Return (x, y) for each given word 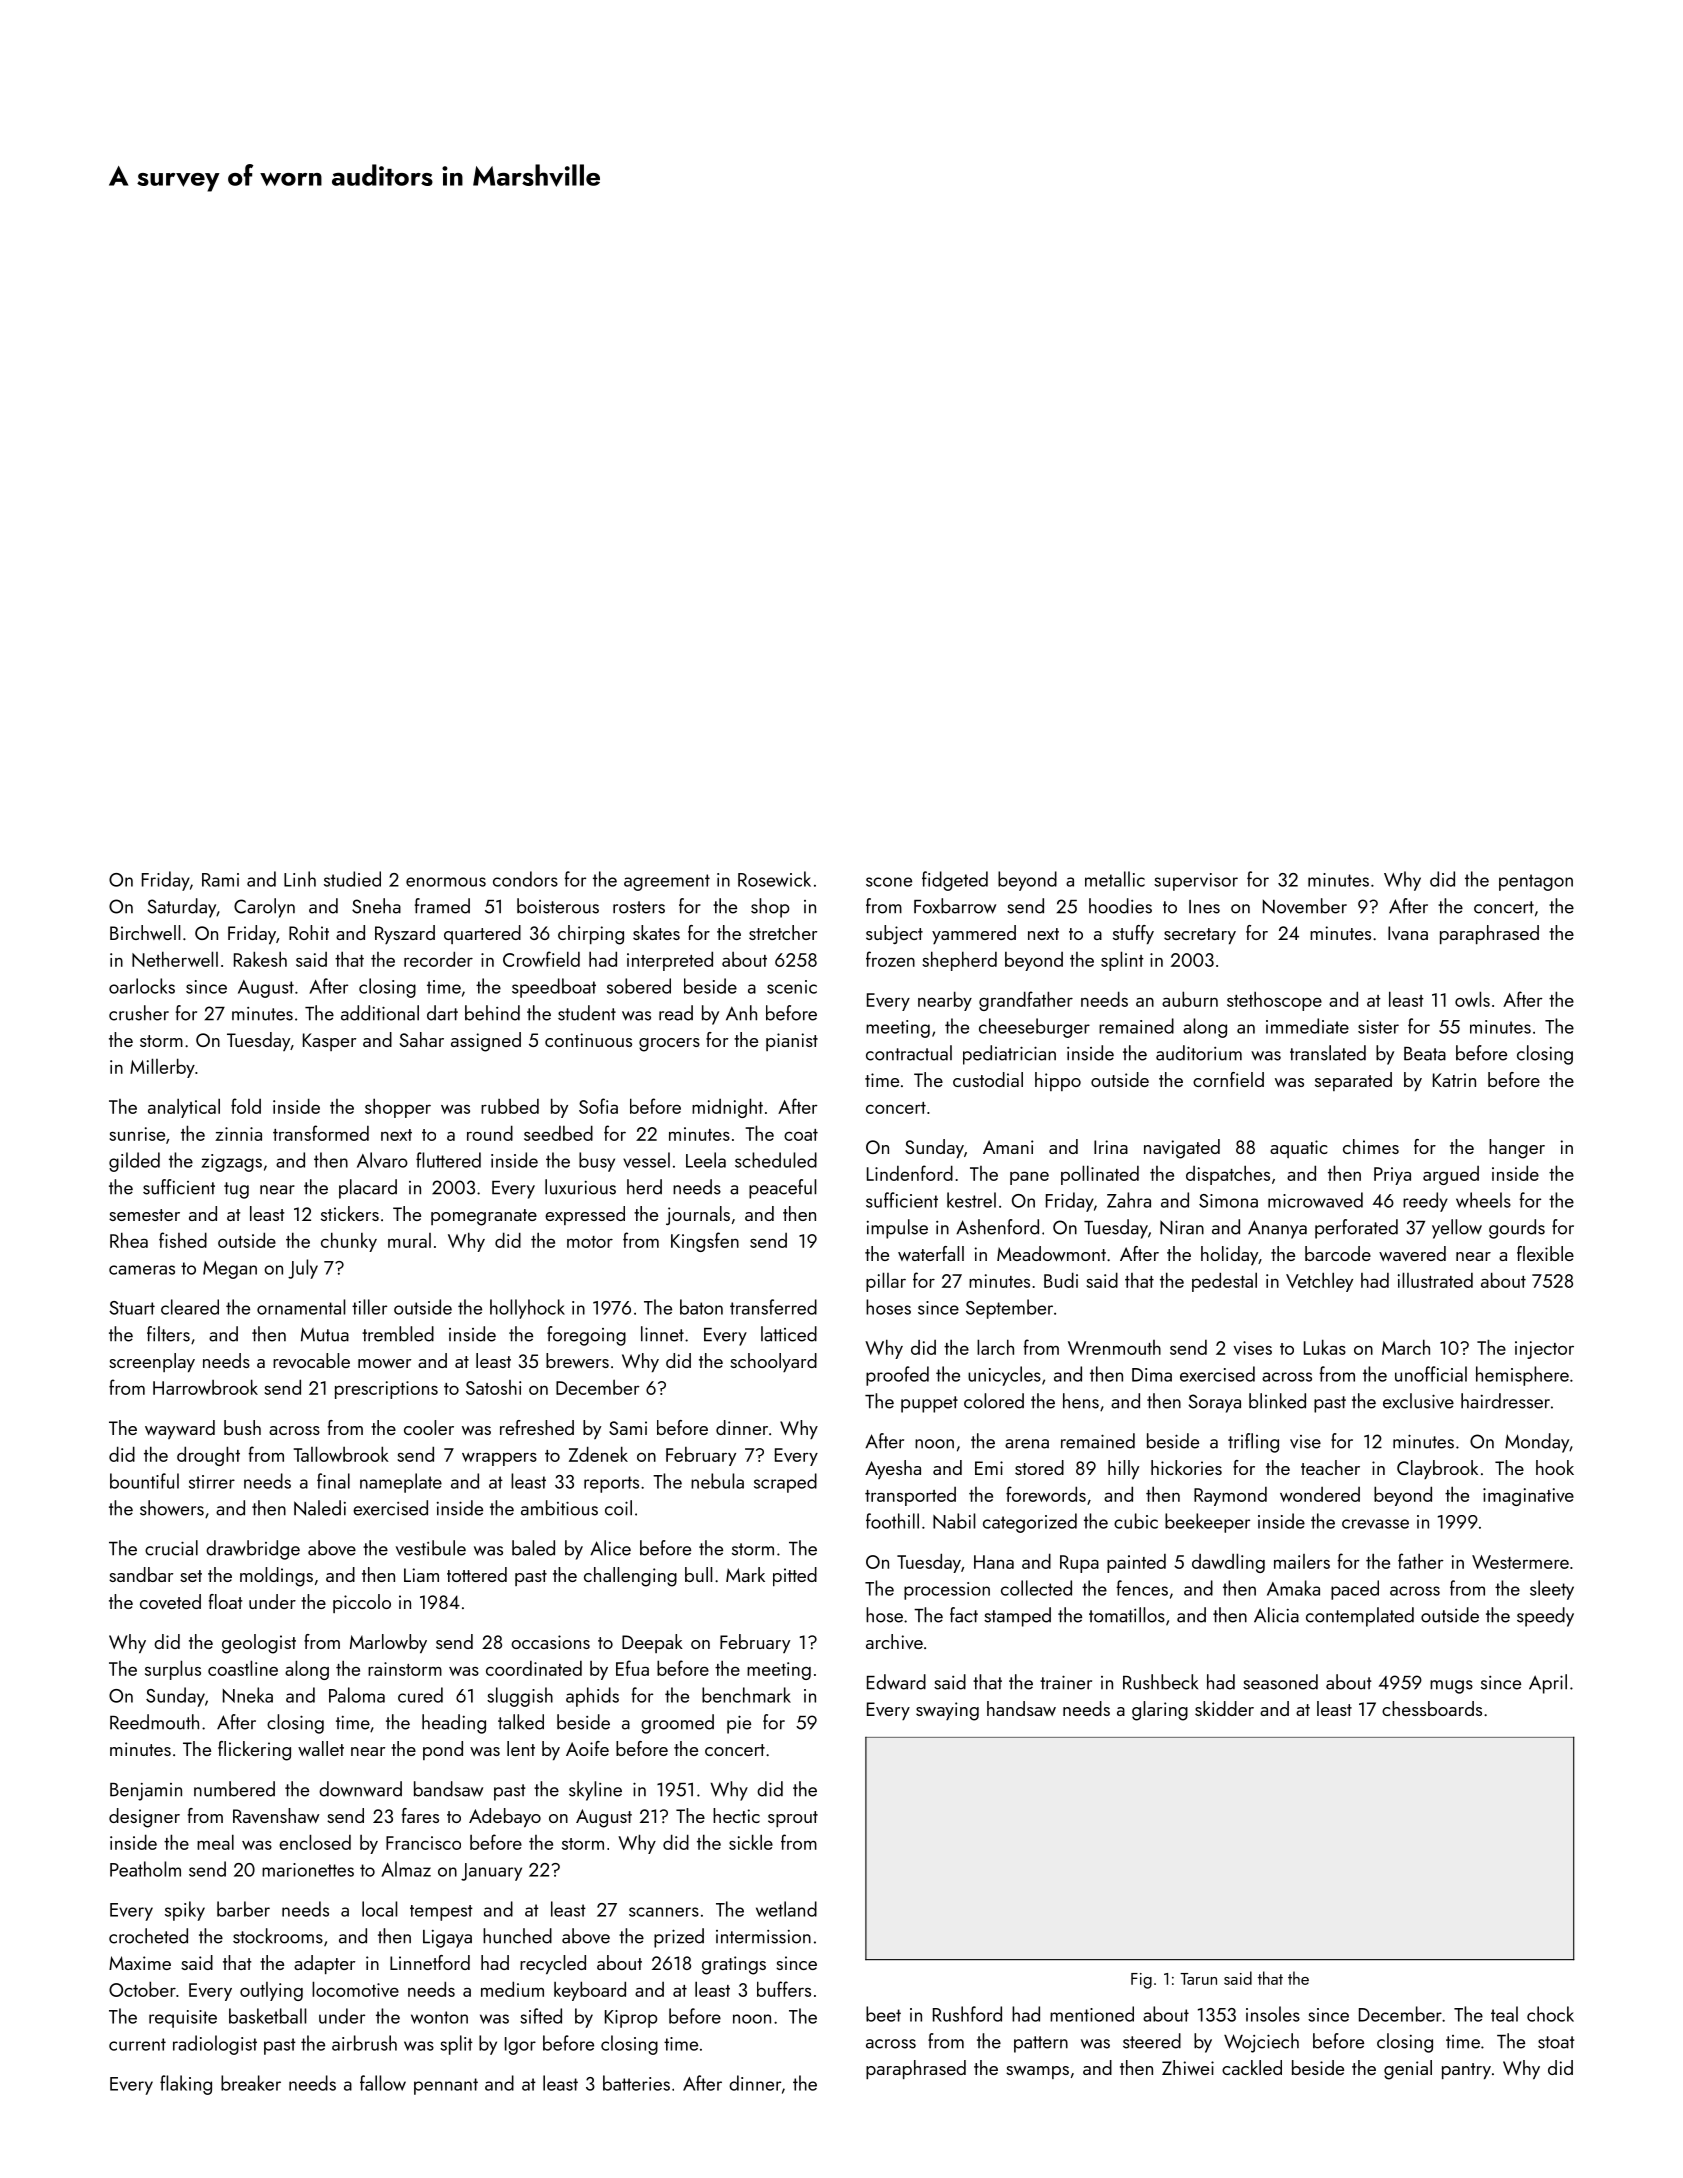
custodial (988, 1079)
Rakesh (260, 959)
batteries (636, 2083)
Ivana (1408, 933)
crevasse (1375, 1524)
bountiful (144, 1481)
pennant (446, 2086)
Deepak (652, 1643)
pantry (1466, 2071)
